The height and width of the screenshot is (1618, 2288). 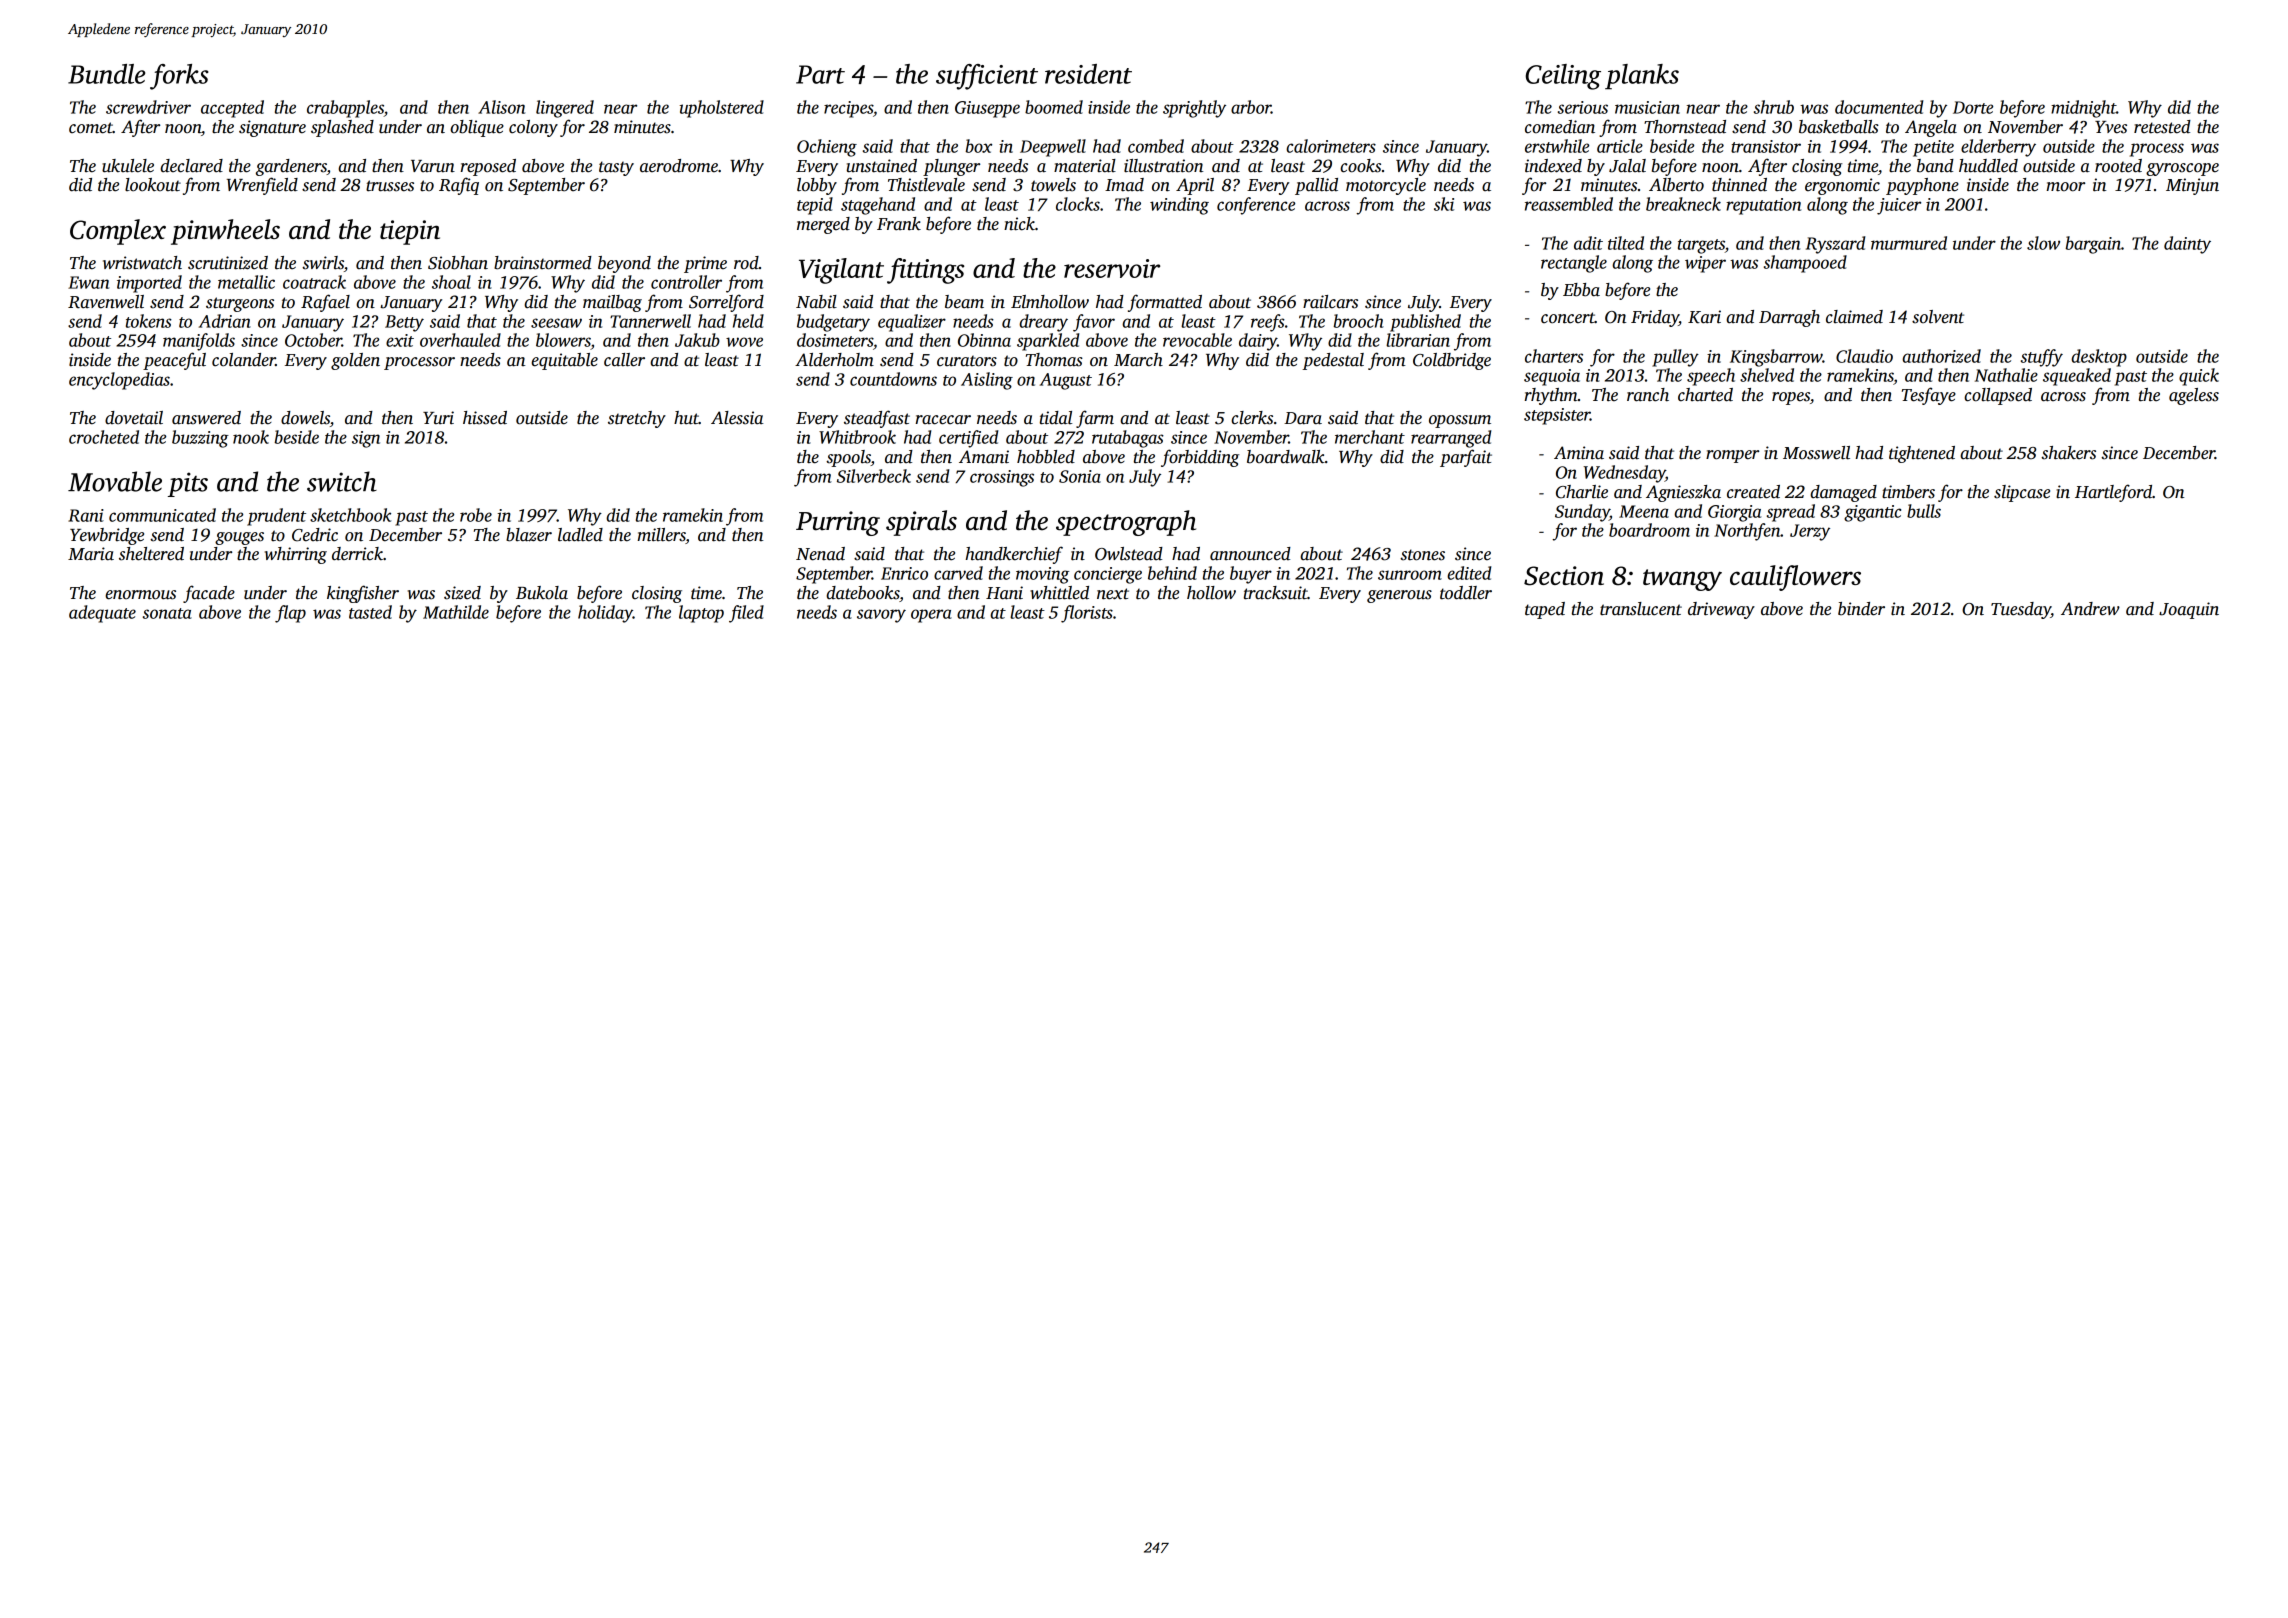 I want to click on dreary, so click(x=1043, y=323).
